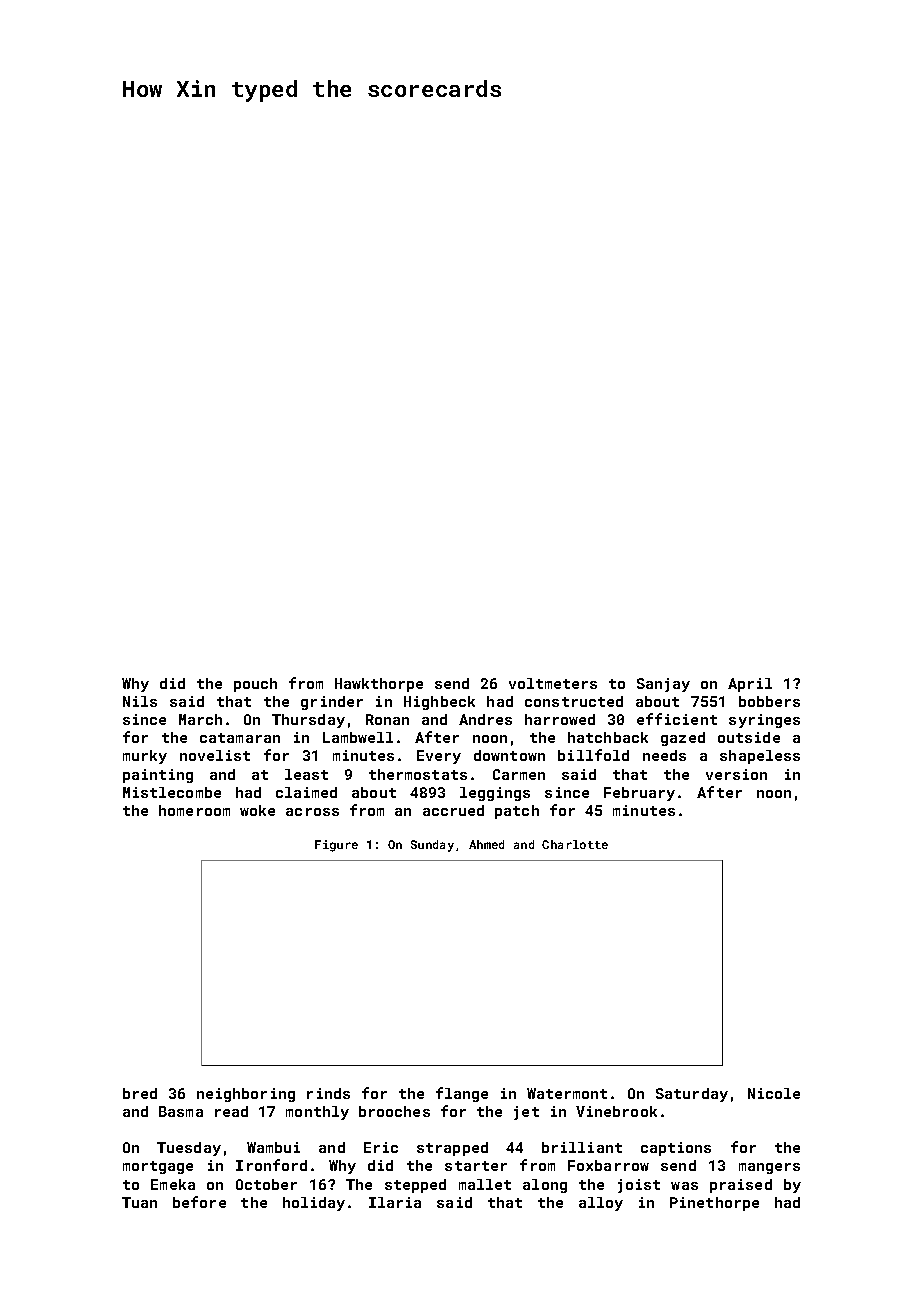 This page has height=1308, width=924. What do you see at coordinates (453, 810) in the page?
I see `accrued` at bounding box center [453, 810].
